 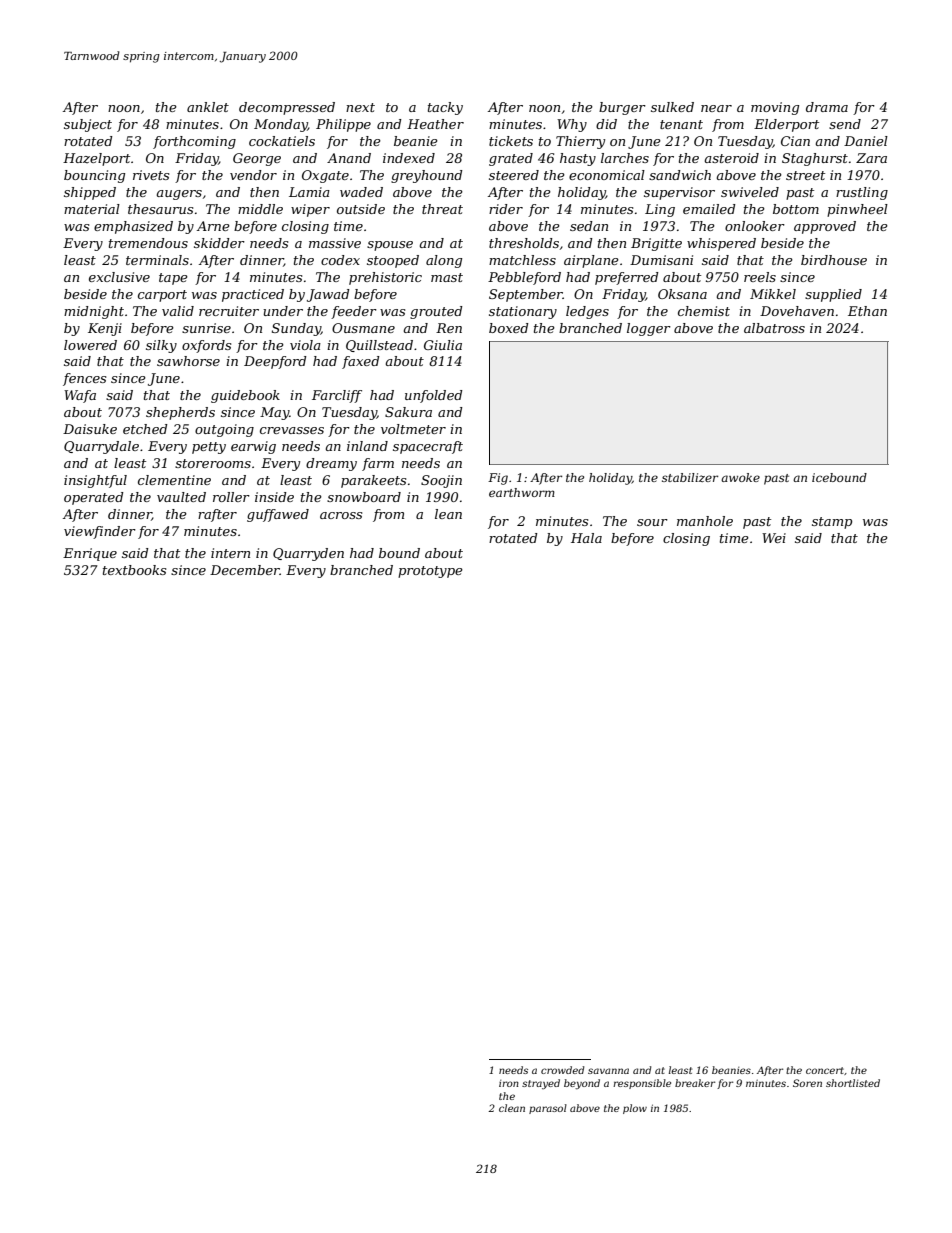 What do you see at coordinates (442, 209) in the image?
I see `threat` at bounding box center [442, 209].
